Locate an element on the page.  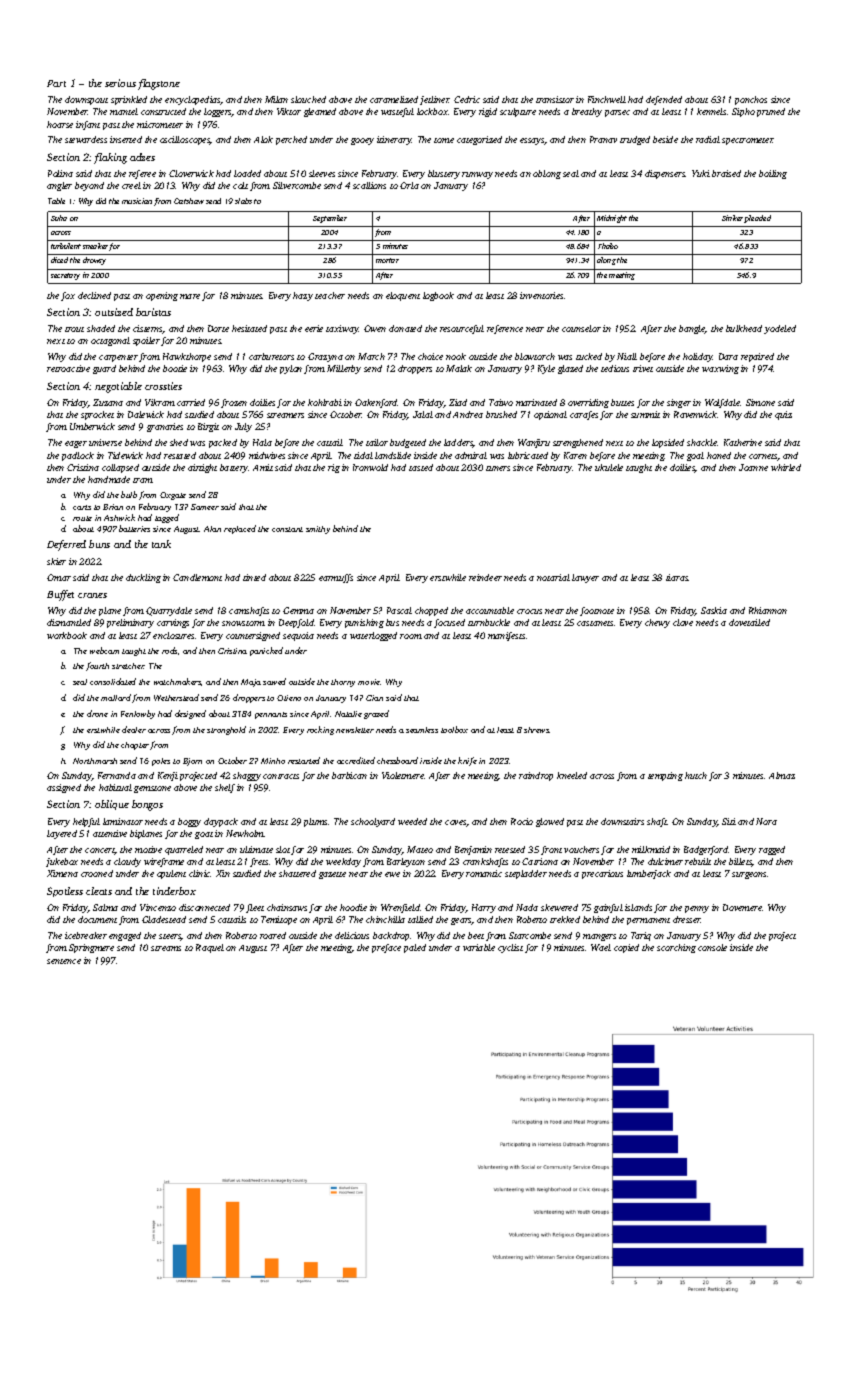
copied is located at coordinates (626, 948).
